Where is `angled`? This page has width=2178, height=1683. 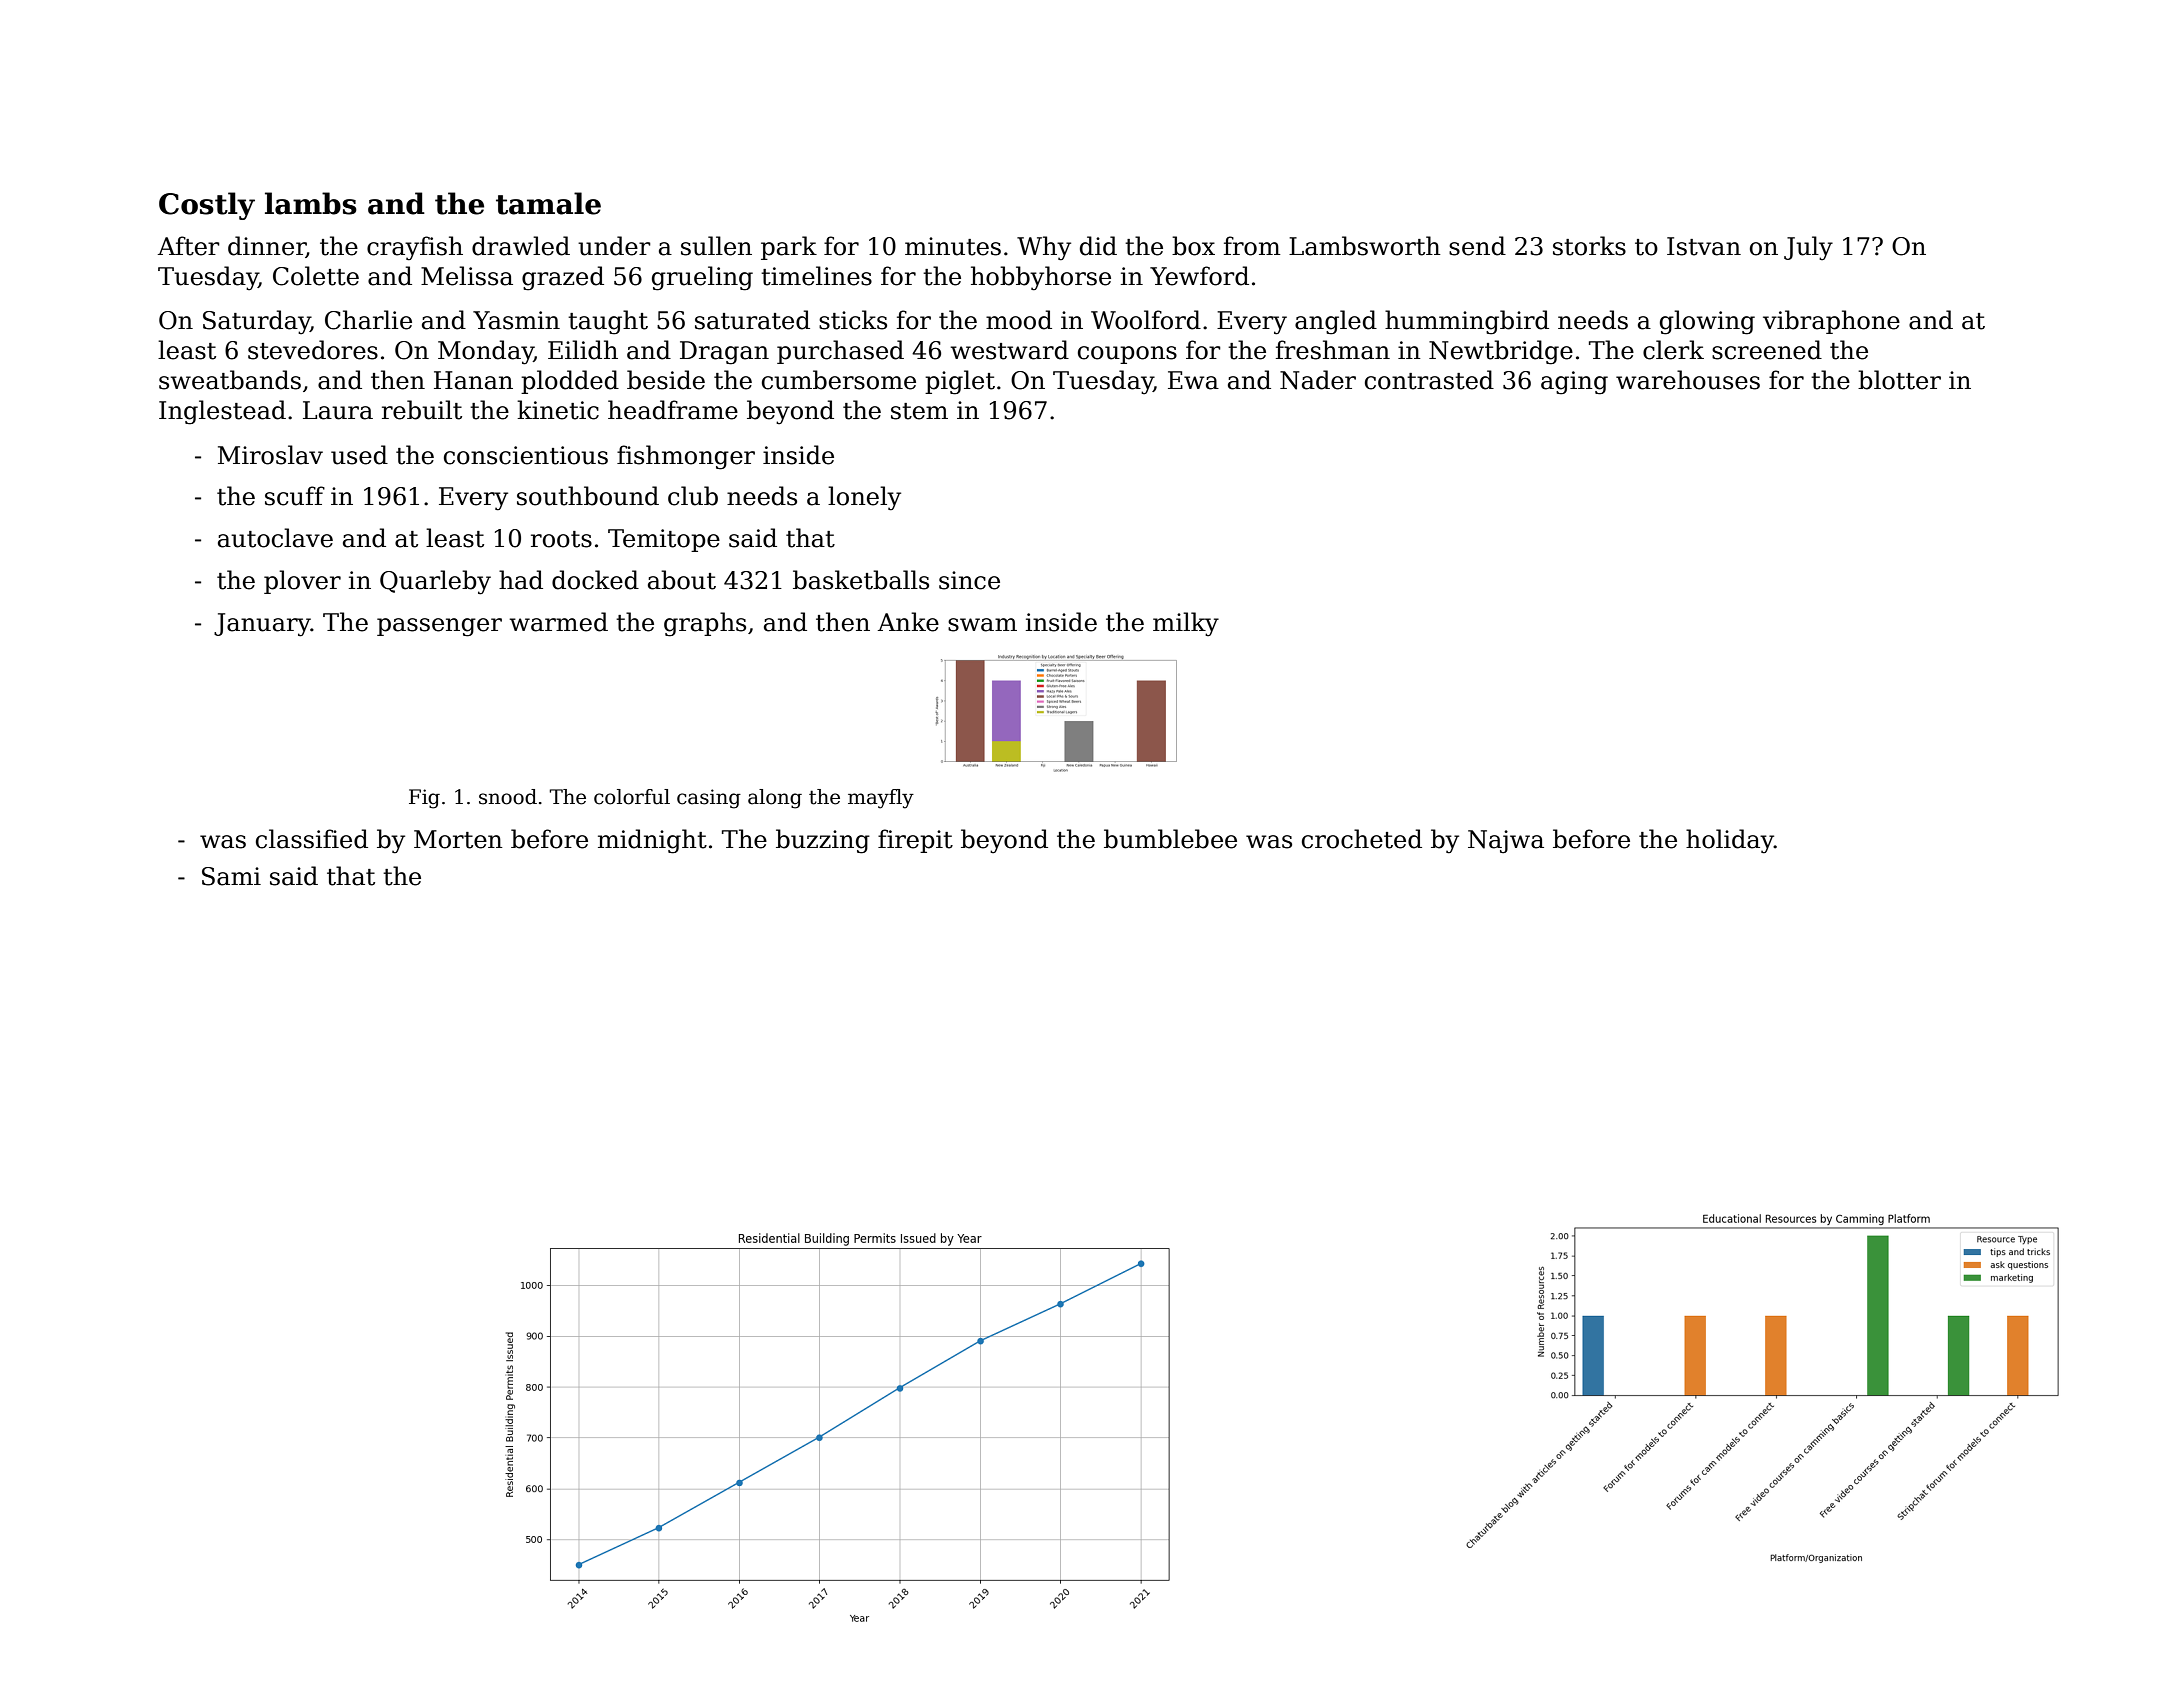
angled is located at coordinates (1336, 322).
